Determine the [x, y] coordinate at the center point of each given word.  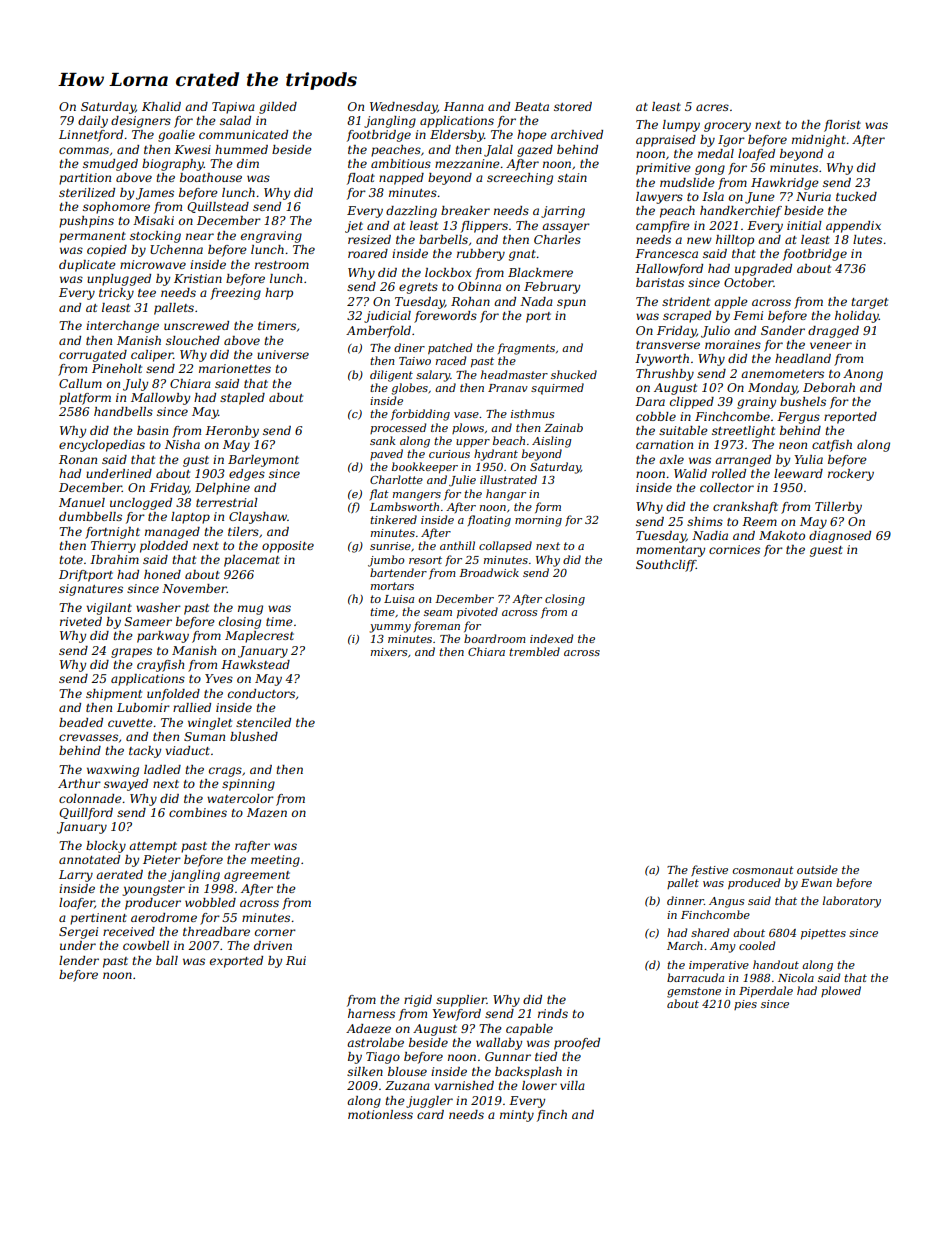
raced [451, 360]
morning [538, 521]
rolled [729, 473]
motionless [380, 1114]
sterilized [87, 192]
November [194, 588]
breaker [465, 210]
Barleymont [263, 461]
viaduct [188, 750]
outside [817, 869]
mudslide [687, 182]
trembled [534, 651]
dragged [833, 332]
